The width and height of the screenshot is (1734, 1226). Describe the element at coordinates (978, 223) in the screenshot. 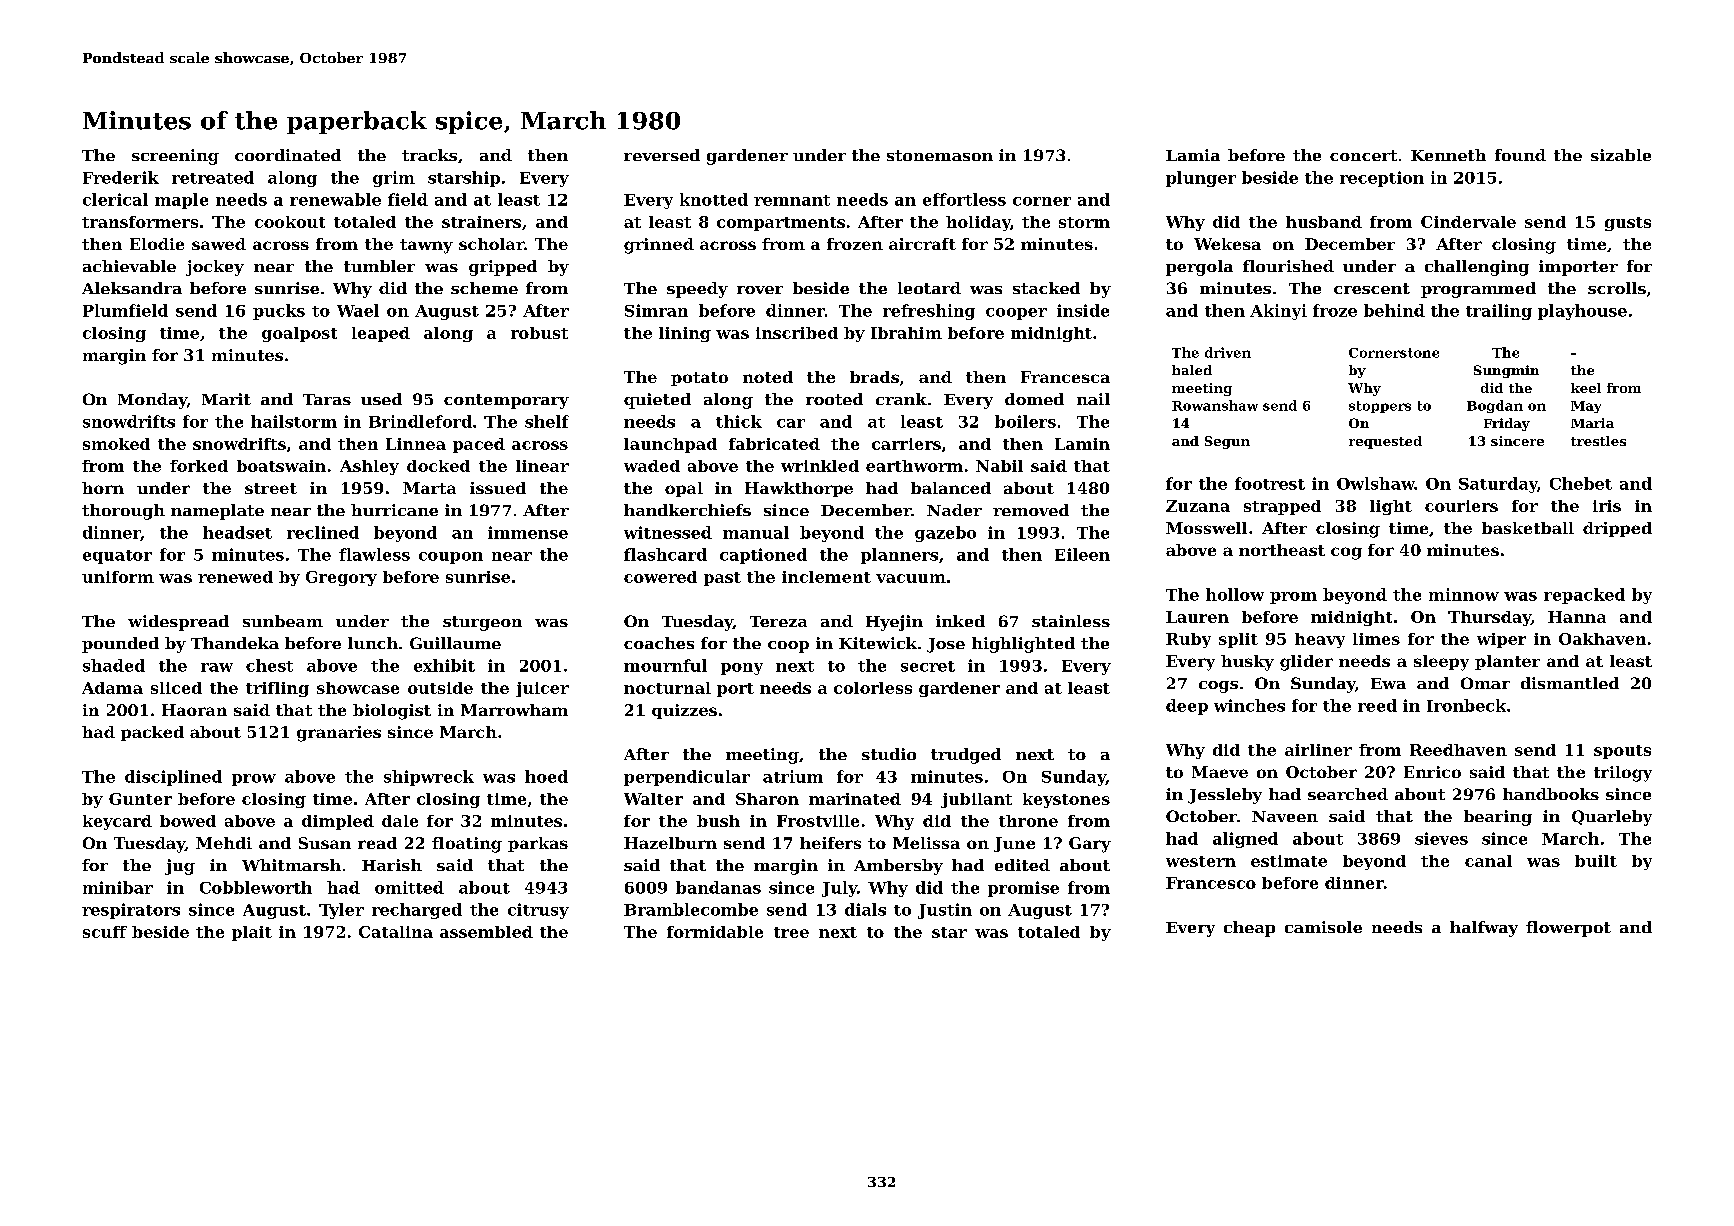

I see `holiday` at that location.
